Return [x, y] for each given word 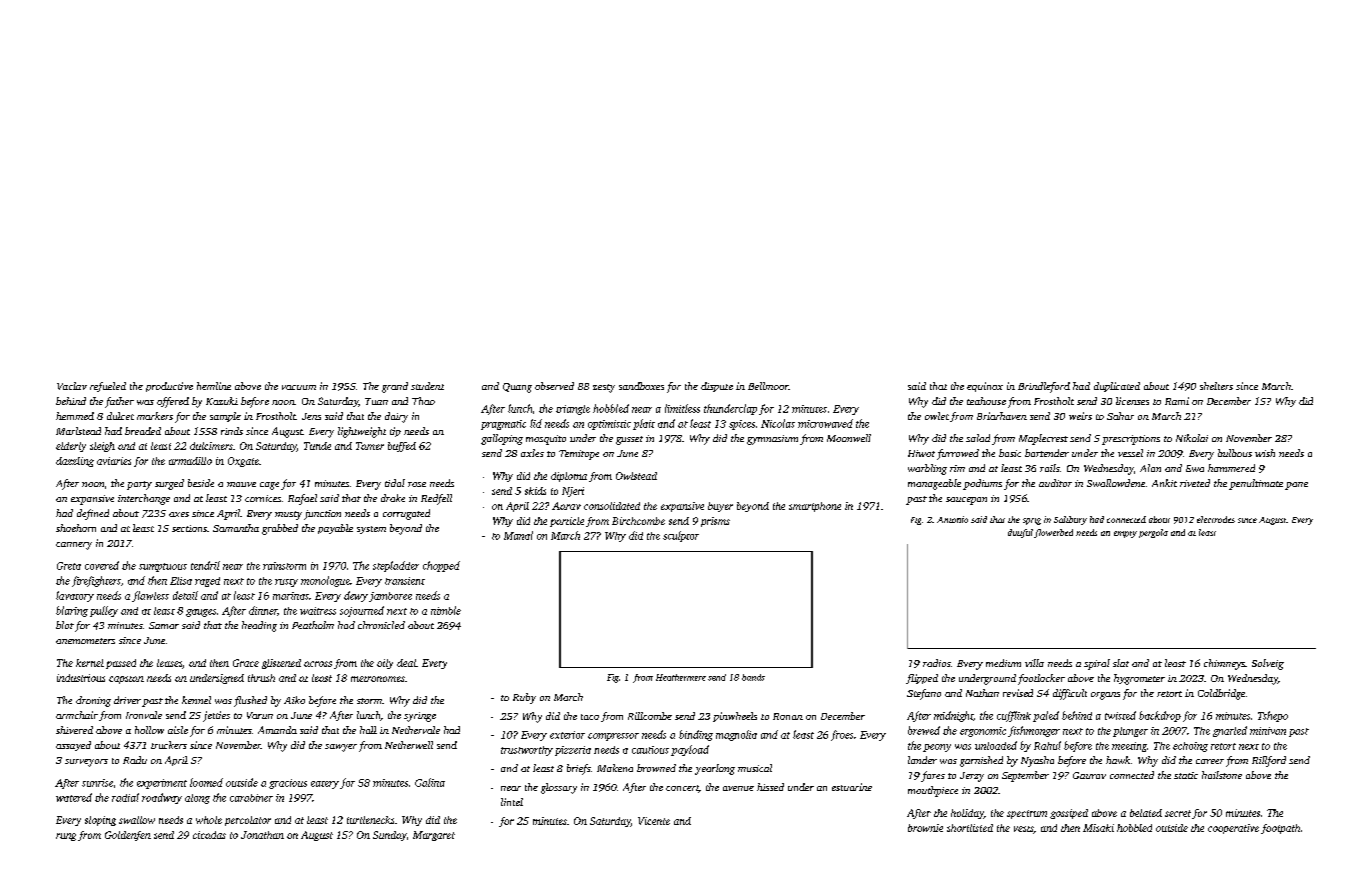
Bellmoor [768, 386]
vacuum [299, 387]
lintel [512, 802]
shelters [1216, 386]
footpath [1280, 829]
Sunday [390, 836]
